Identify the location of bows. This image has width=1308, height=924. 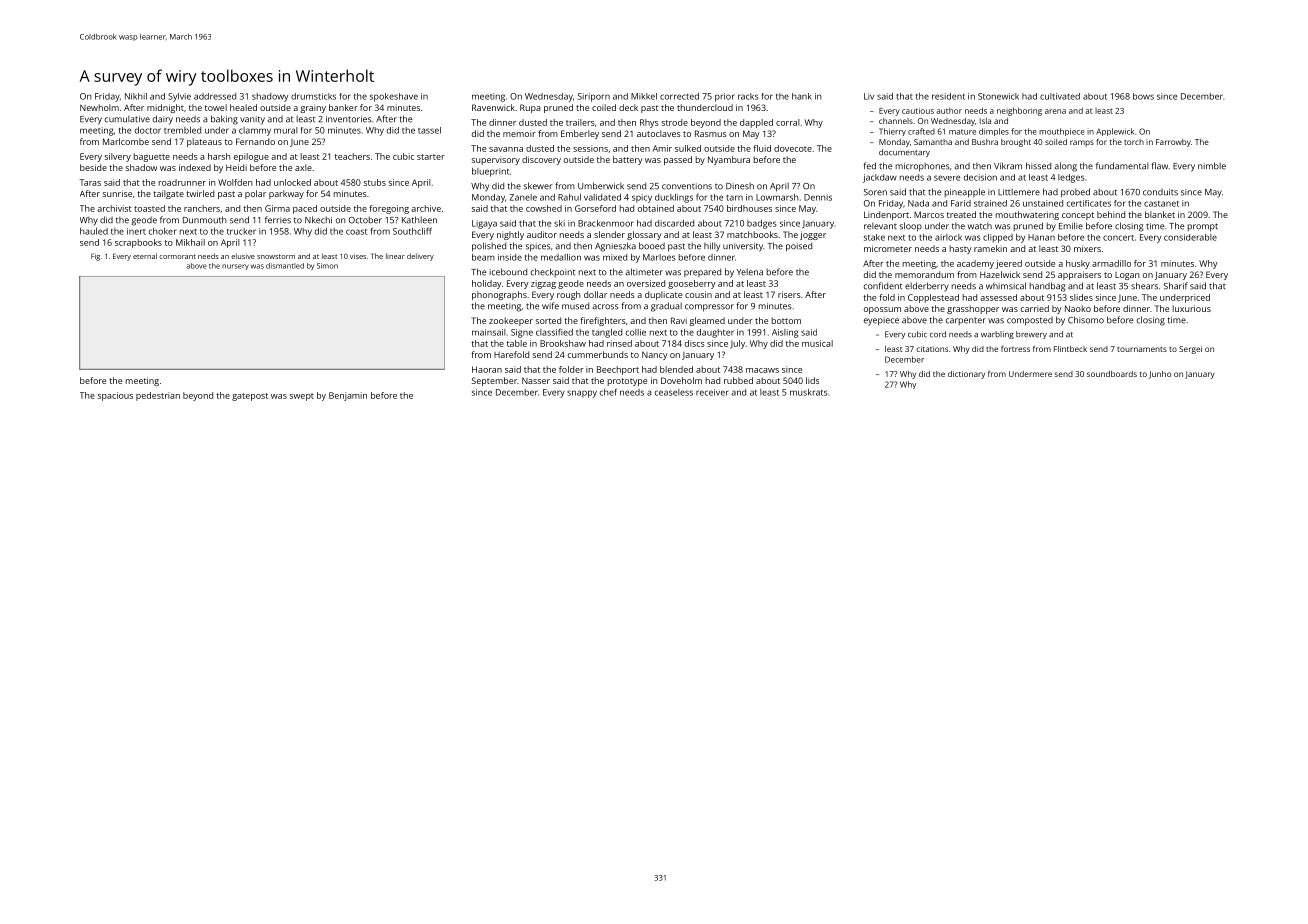
(1143, 96).
